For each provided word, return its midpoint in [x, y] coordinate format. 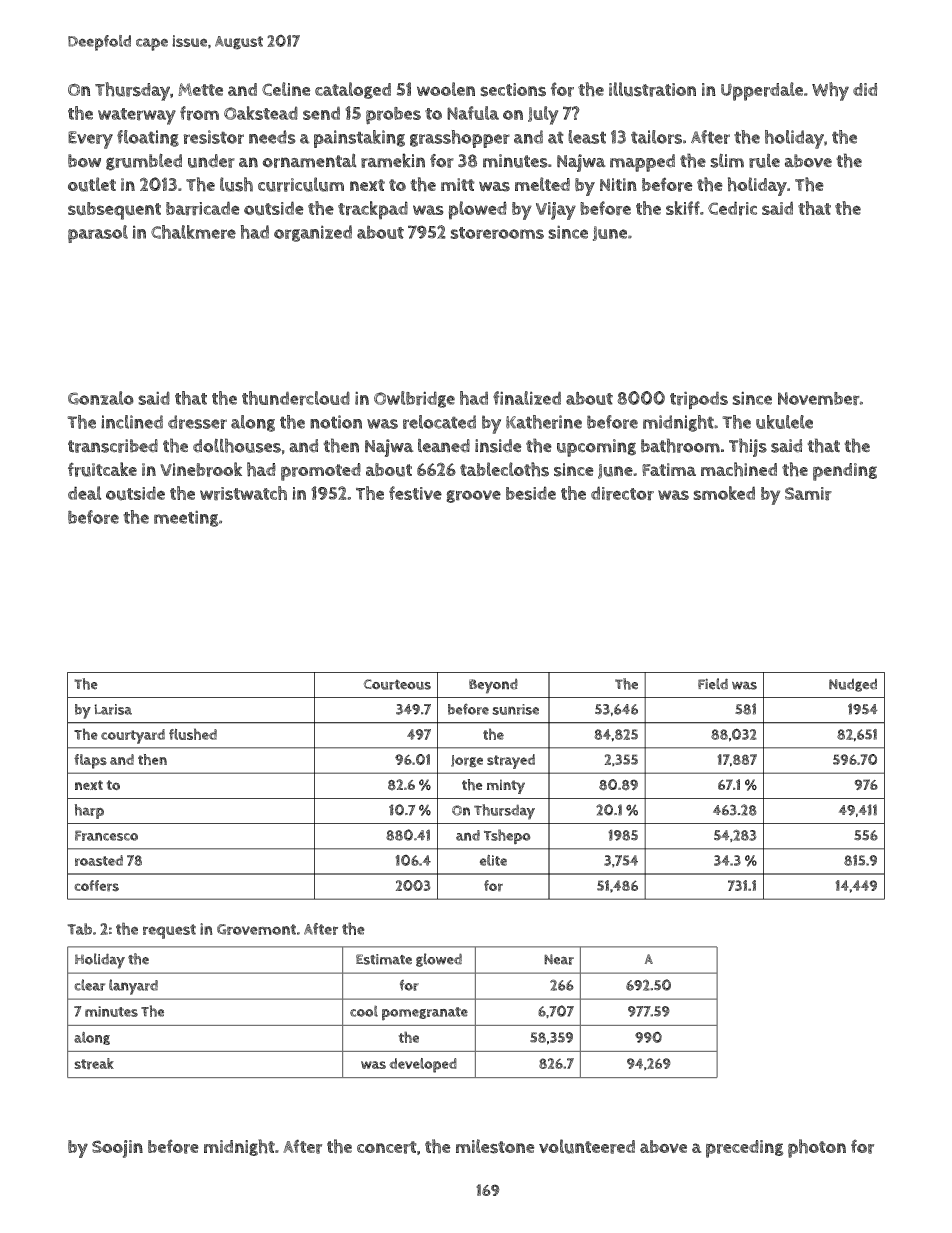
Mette [200, 89]
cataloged [353, 90]
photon [817, 1148]
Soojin [117, 1149]
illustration [652, 89]
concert [387, 1147]
